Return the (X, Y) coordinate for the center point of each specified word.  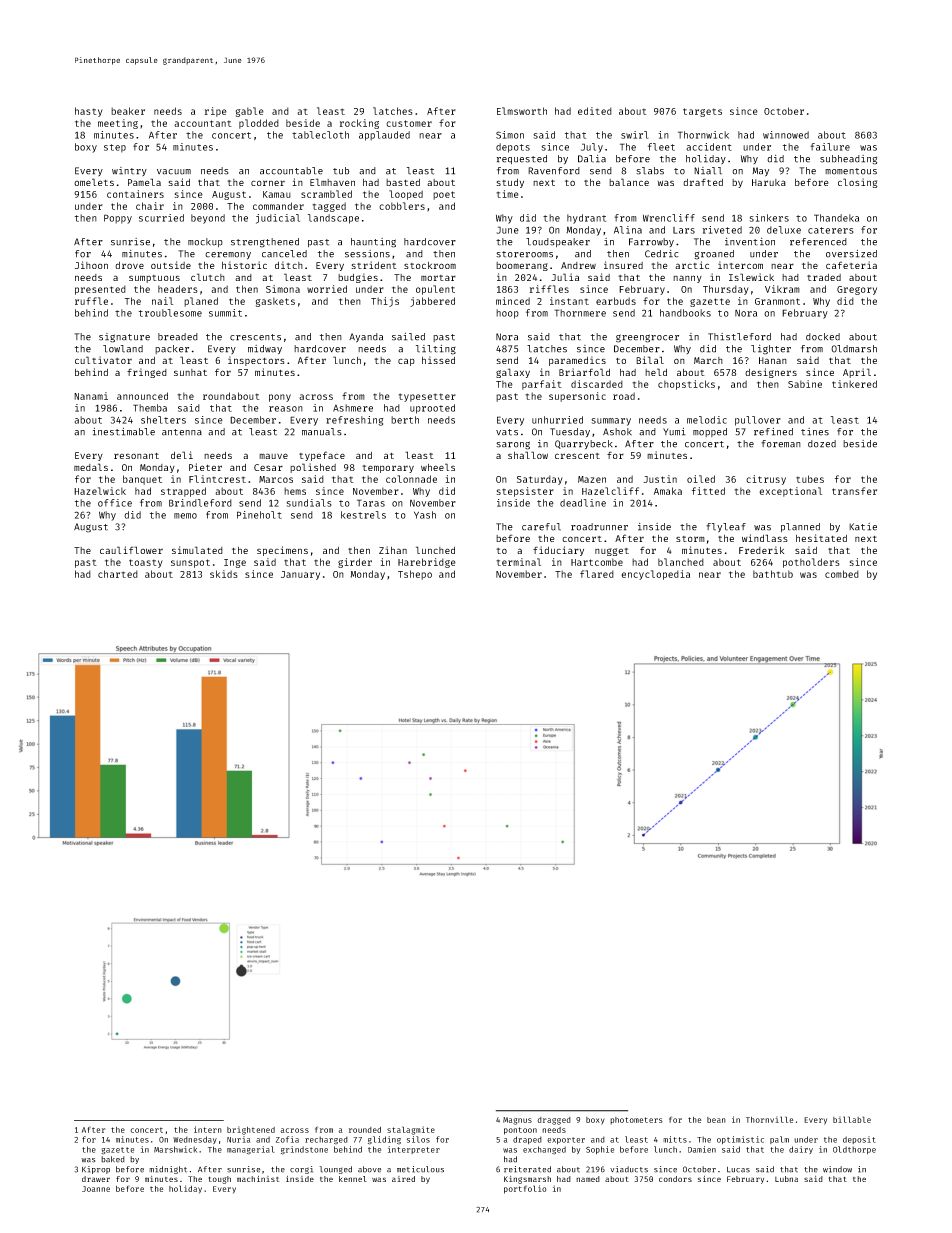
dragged (554, 1121)
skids (224, 574)
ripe (216, 112)
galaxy (513, 373)
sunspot (190, 563)
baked (113, 1159)
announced (142, 396)
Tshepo (415, 575)
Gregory (857, 290)
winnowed (786, 135)
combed (842, 574)
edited (595, 111)
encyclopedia (655, 575)
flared (597, 574)
